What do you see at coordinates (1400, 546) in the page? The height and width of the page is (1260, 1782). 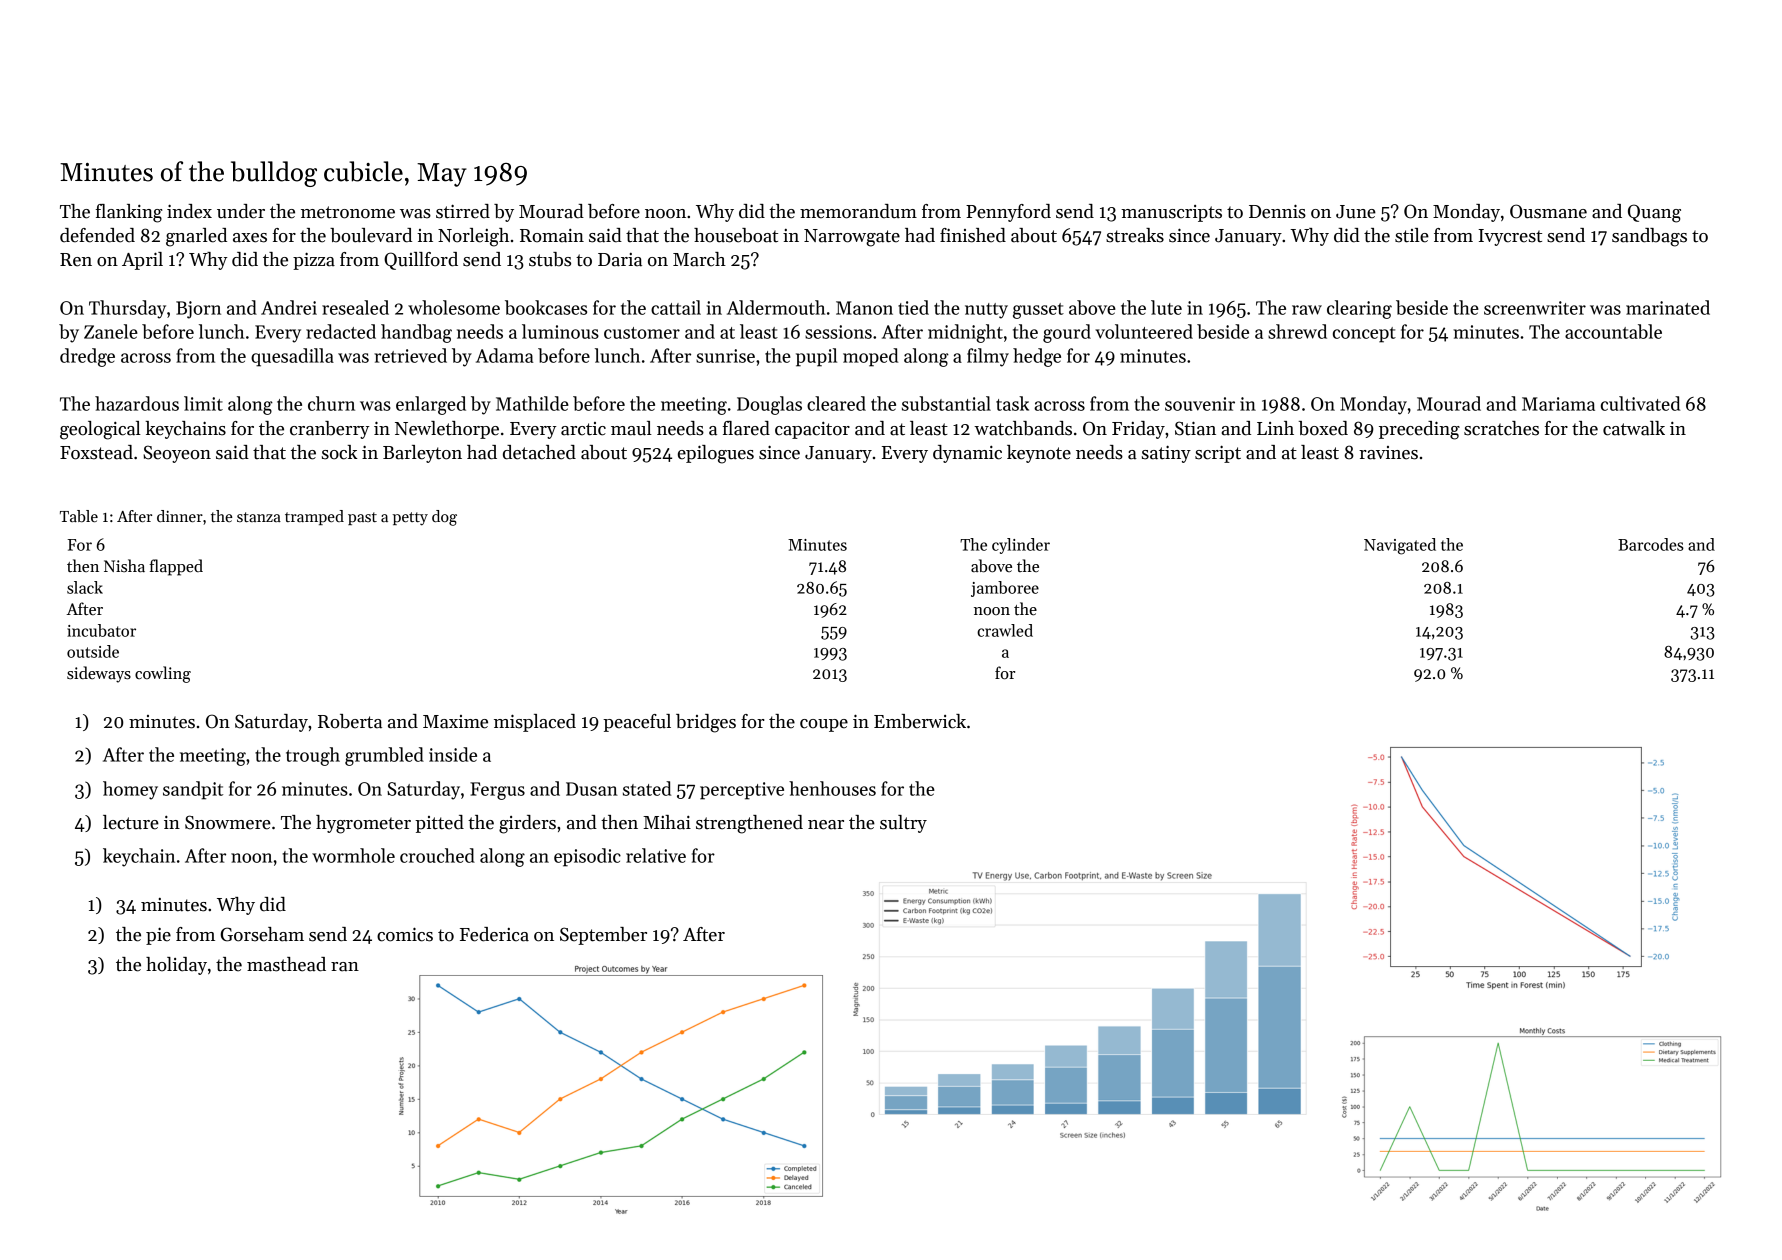 I see `Navigated` at bounding box center [1400, 546].
